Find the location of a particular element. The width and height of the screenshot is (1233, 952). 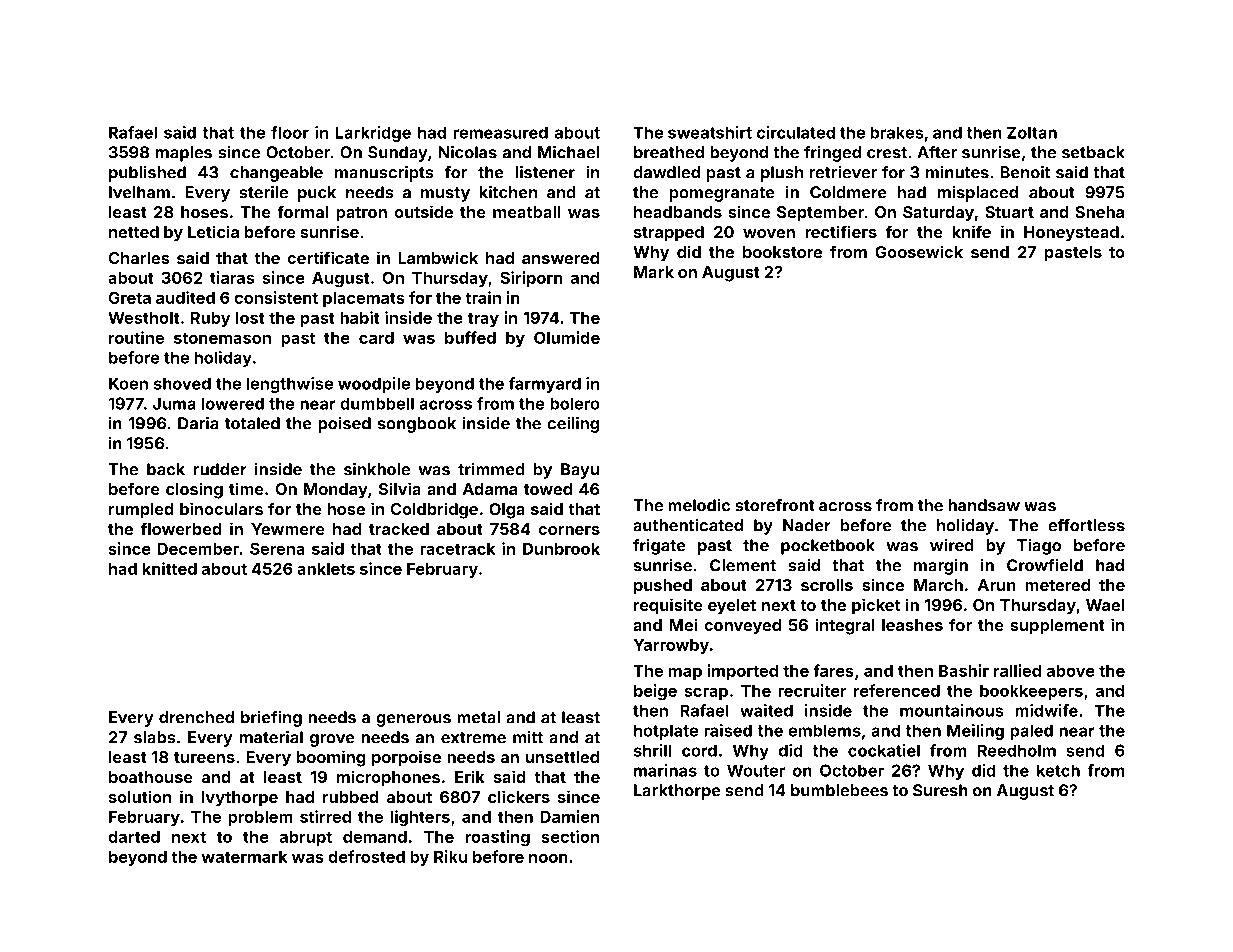

defrosted is located at coordinates (366, 856).
